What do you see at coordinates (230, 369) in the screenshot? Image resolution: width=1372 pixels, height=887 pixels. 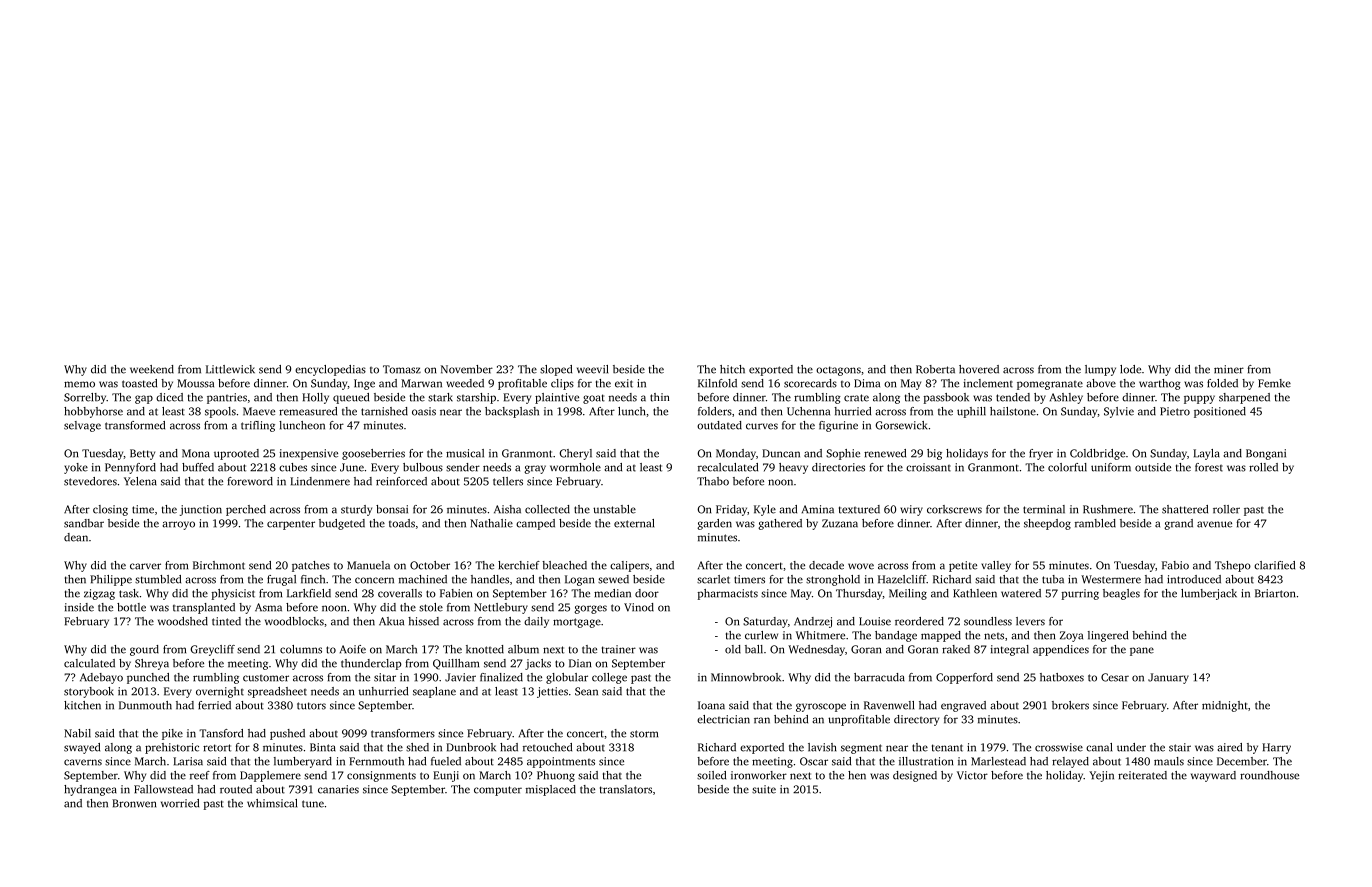 I see `Littlewick` at bounding box center [230, 369].
